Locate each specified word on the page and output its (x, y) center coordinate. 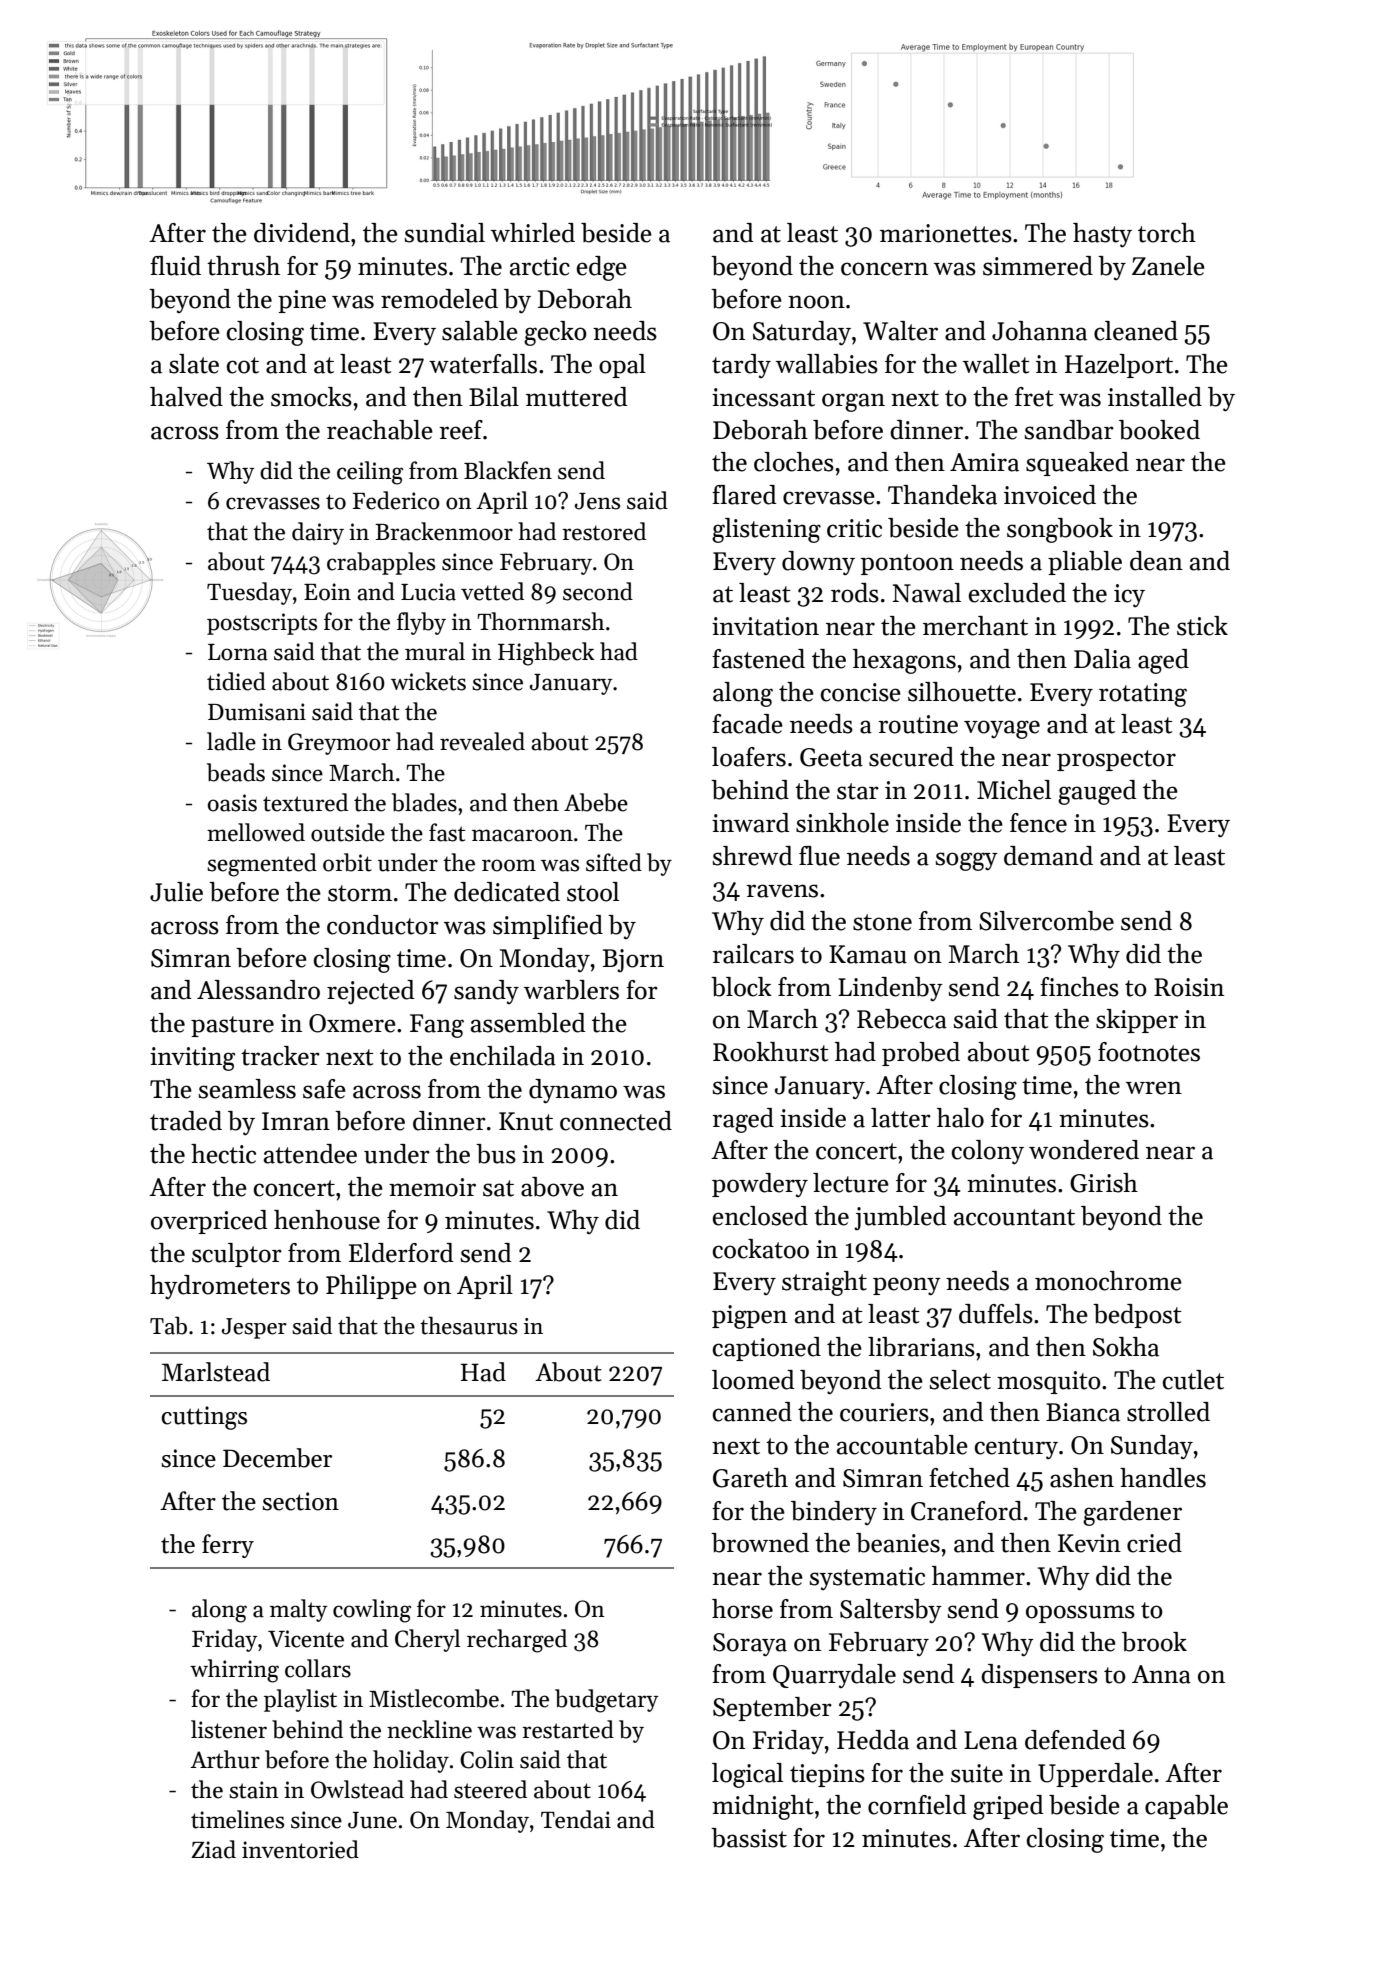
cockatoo (761, 1249)
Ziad (213, 1849)
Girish (1104, 1183)
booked (1159, 430)
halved (186, 397)
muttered (577, 397)
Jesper (254, 1328)
